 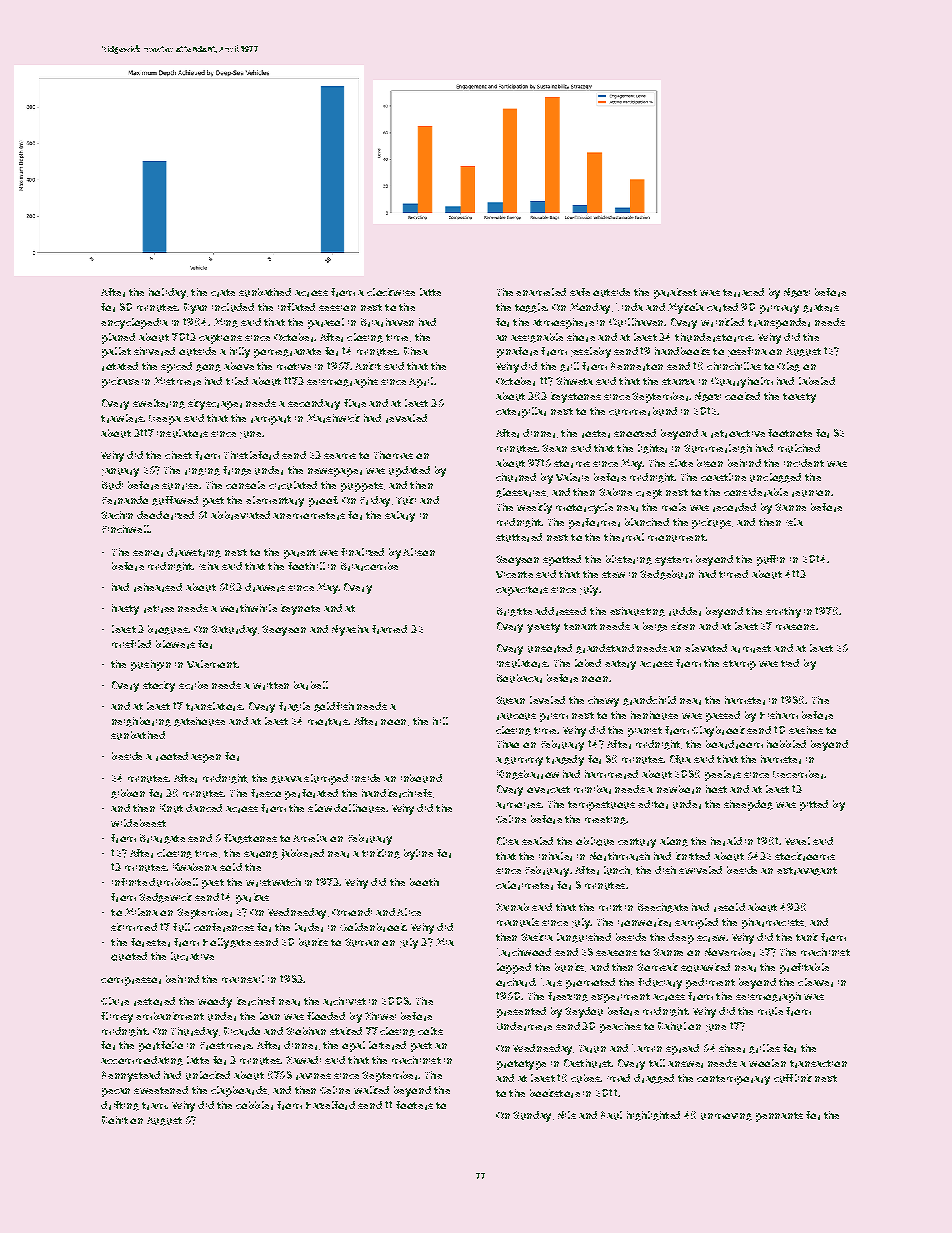 I want to click on pitted, so click(x=814, y=805).
